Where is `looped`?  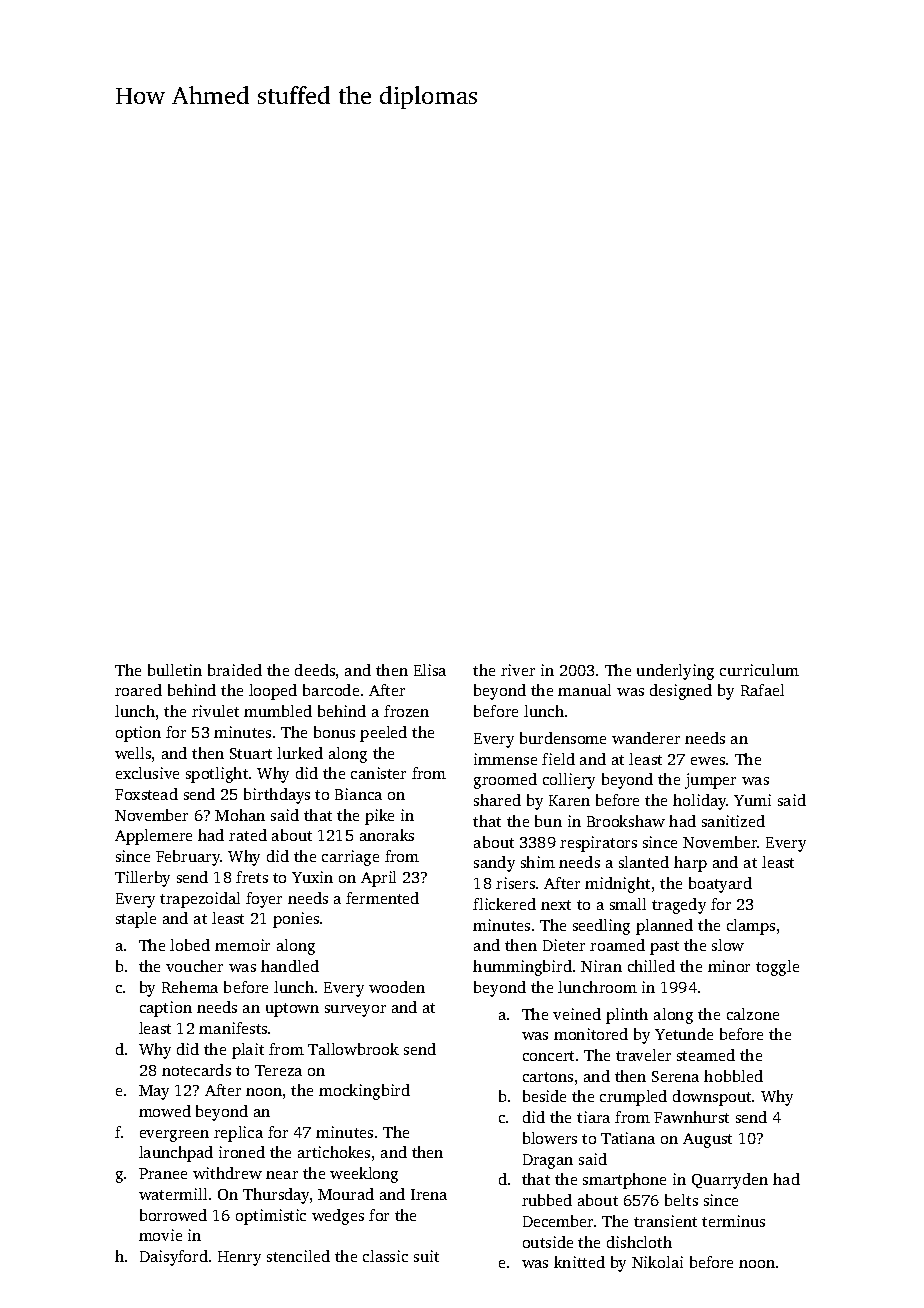 looped is located at coordinates (273, 692).
